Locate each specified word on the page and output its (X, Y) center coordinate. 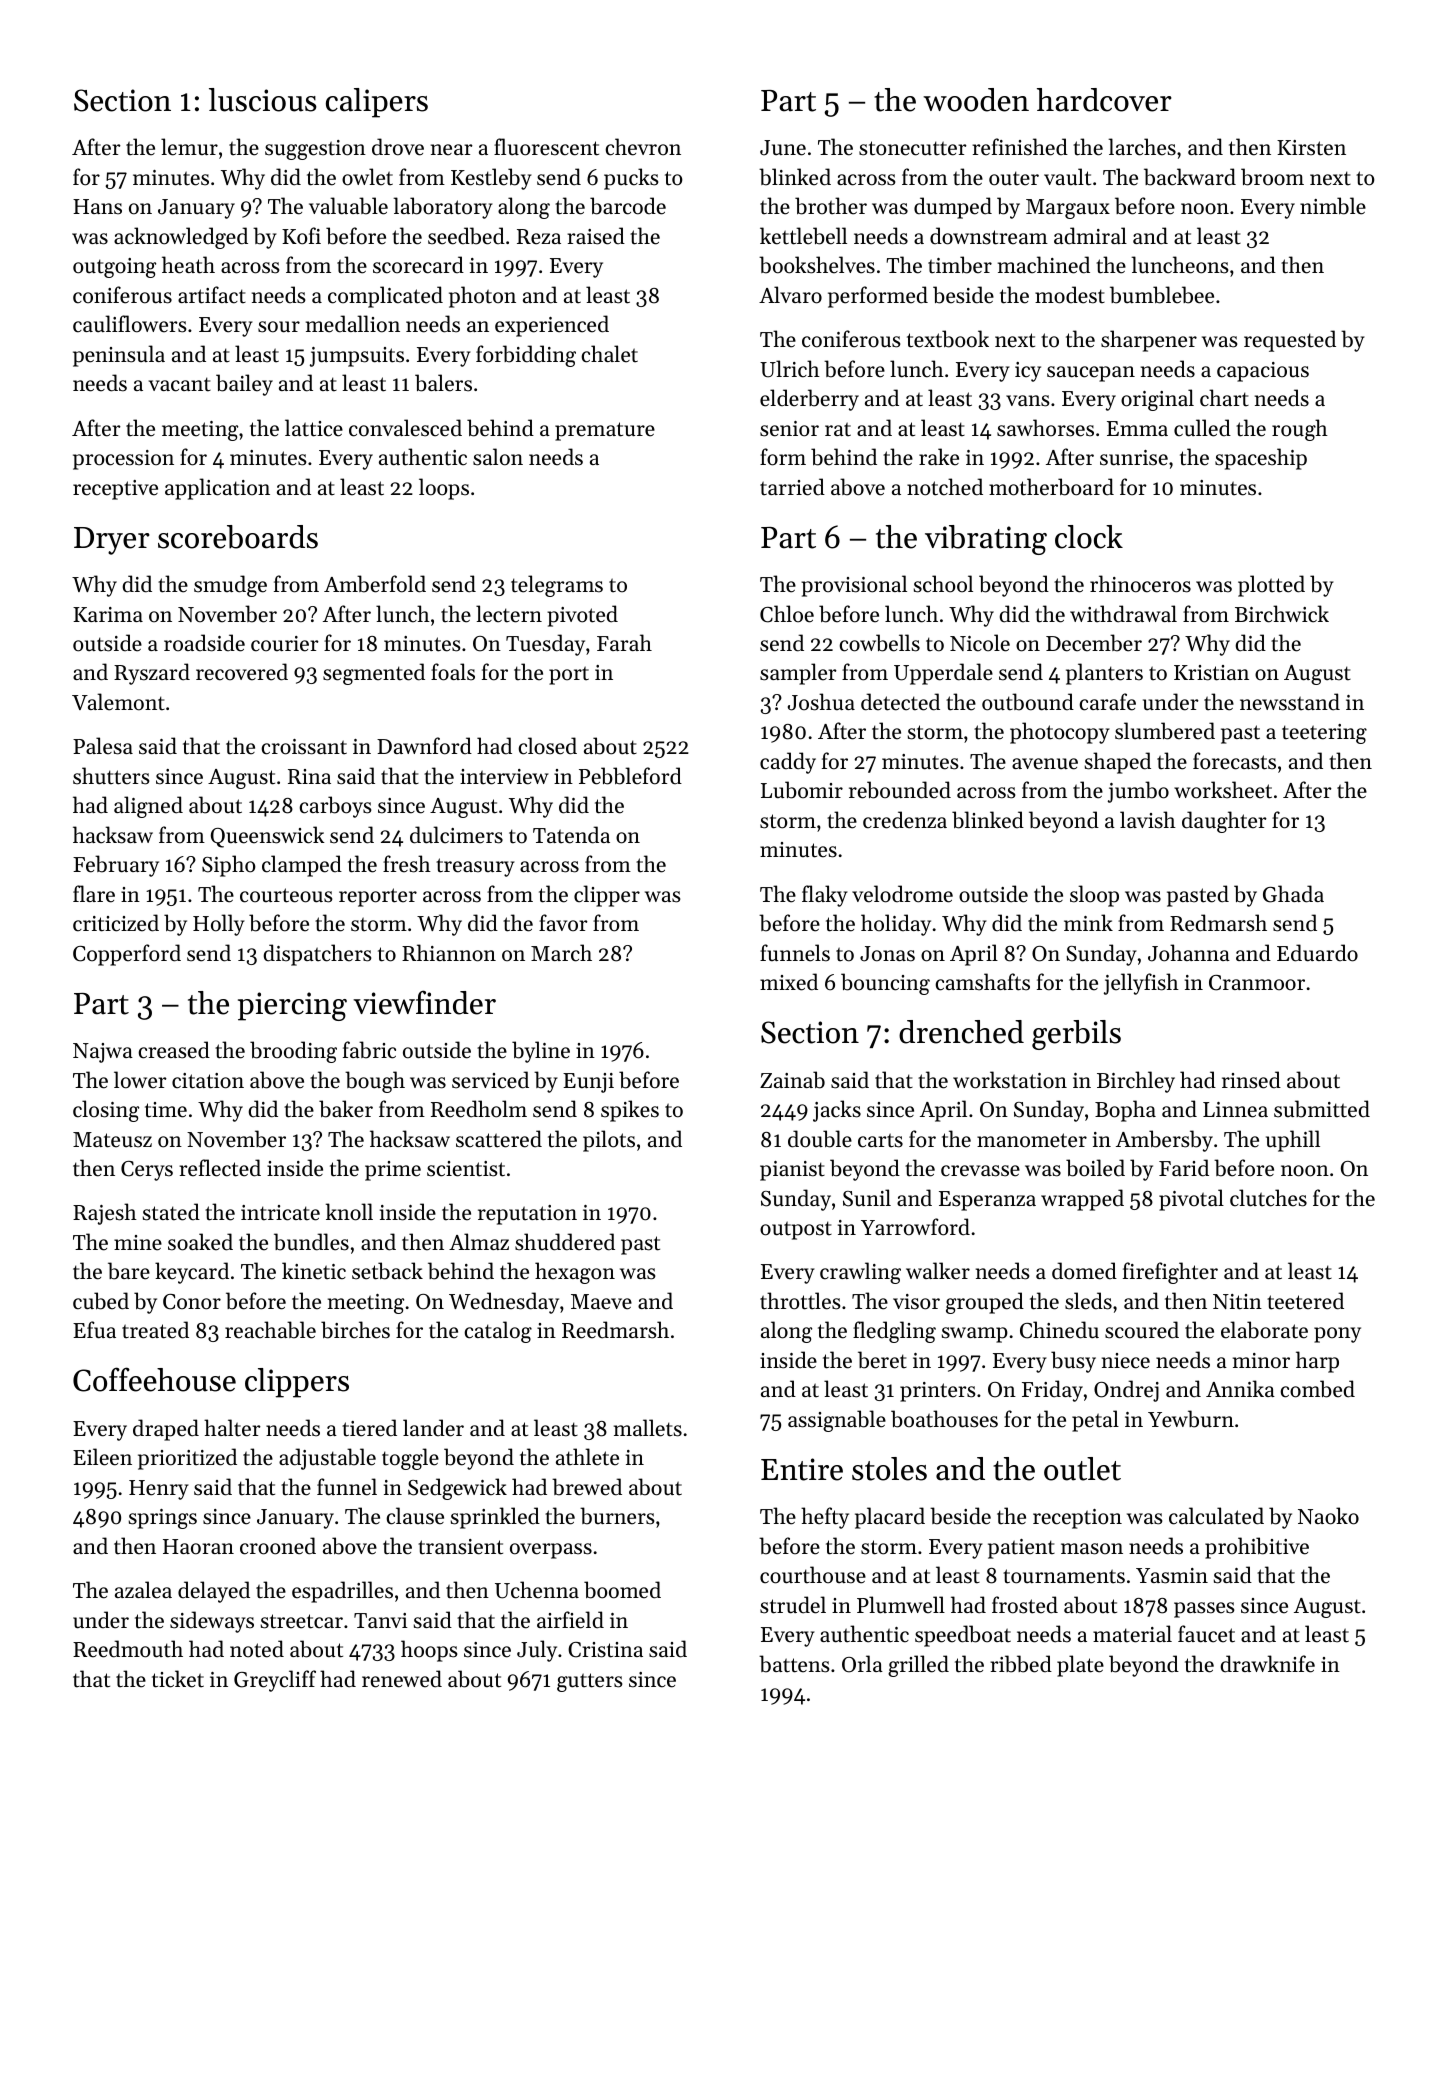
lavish (1148, 820)
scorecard (418, 265)
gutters (589, 1682)
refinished (1020, 147)
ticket (178, 1679)
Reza (539, 237)
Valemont (118, 702)
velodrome (902, 894)
